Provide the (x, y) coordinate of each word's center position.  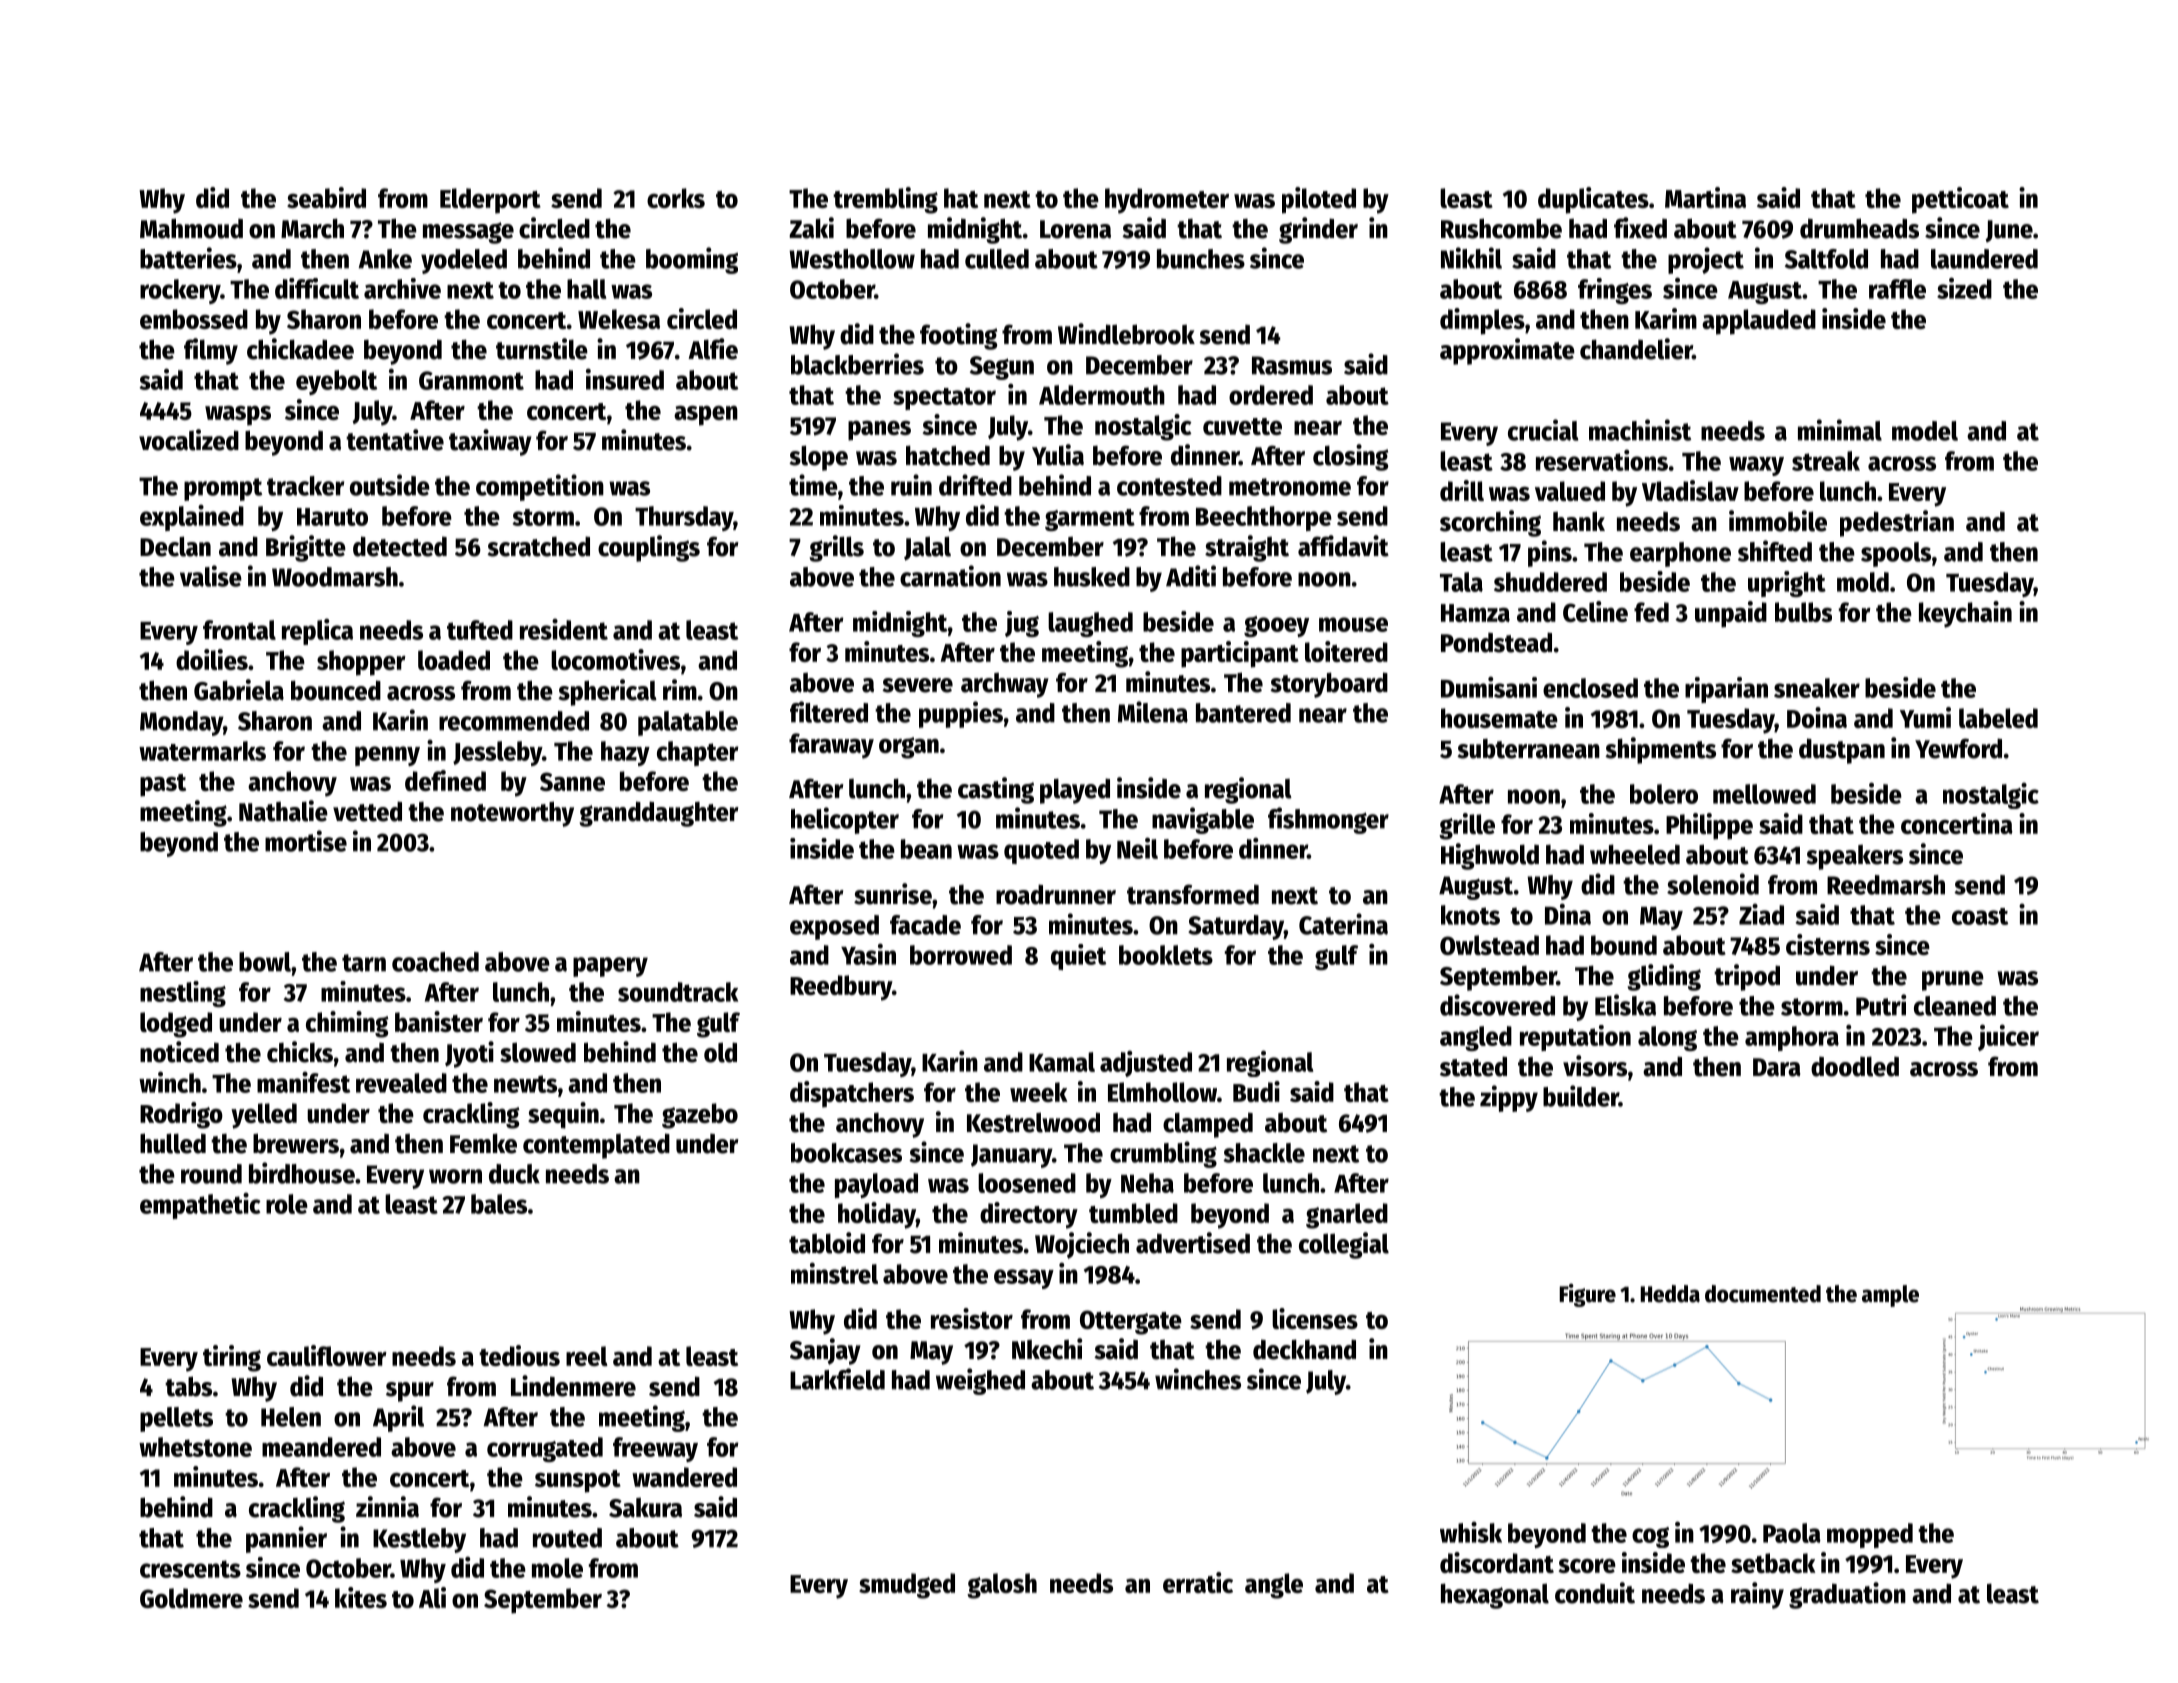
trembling (885, 200)
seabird (326, 197)
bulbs (1803, 612)
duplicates (1593, 200)
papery (610, 967)
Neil (1137, 848)
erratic (1198, 1582)
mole (557, 1568)
